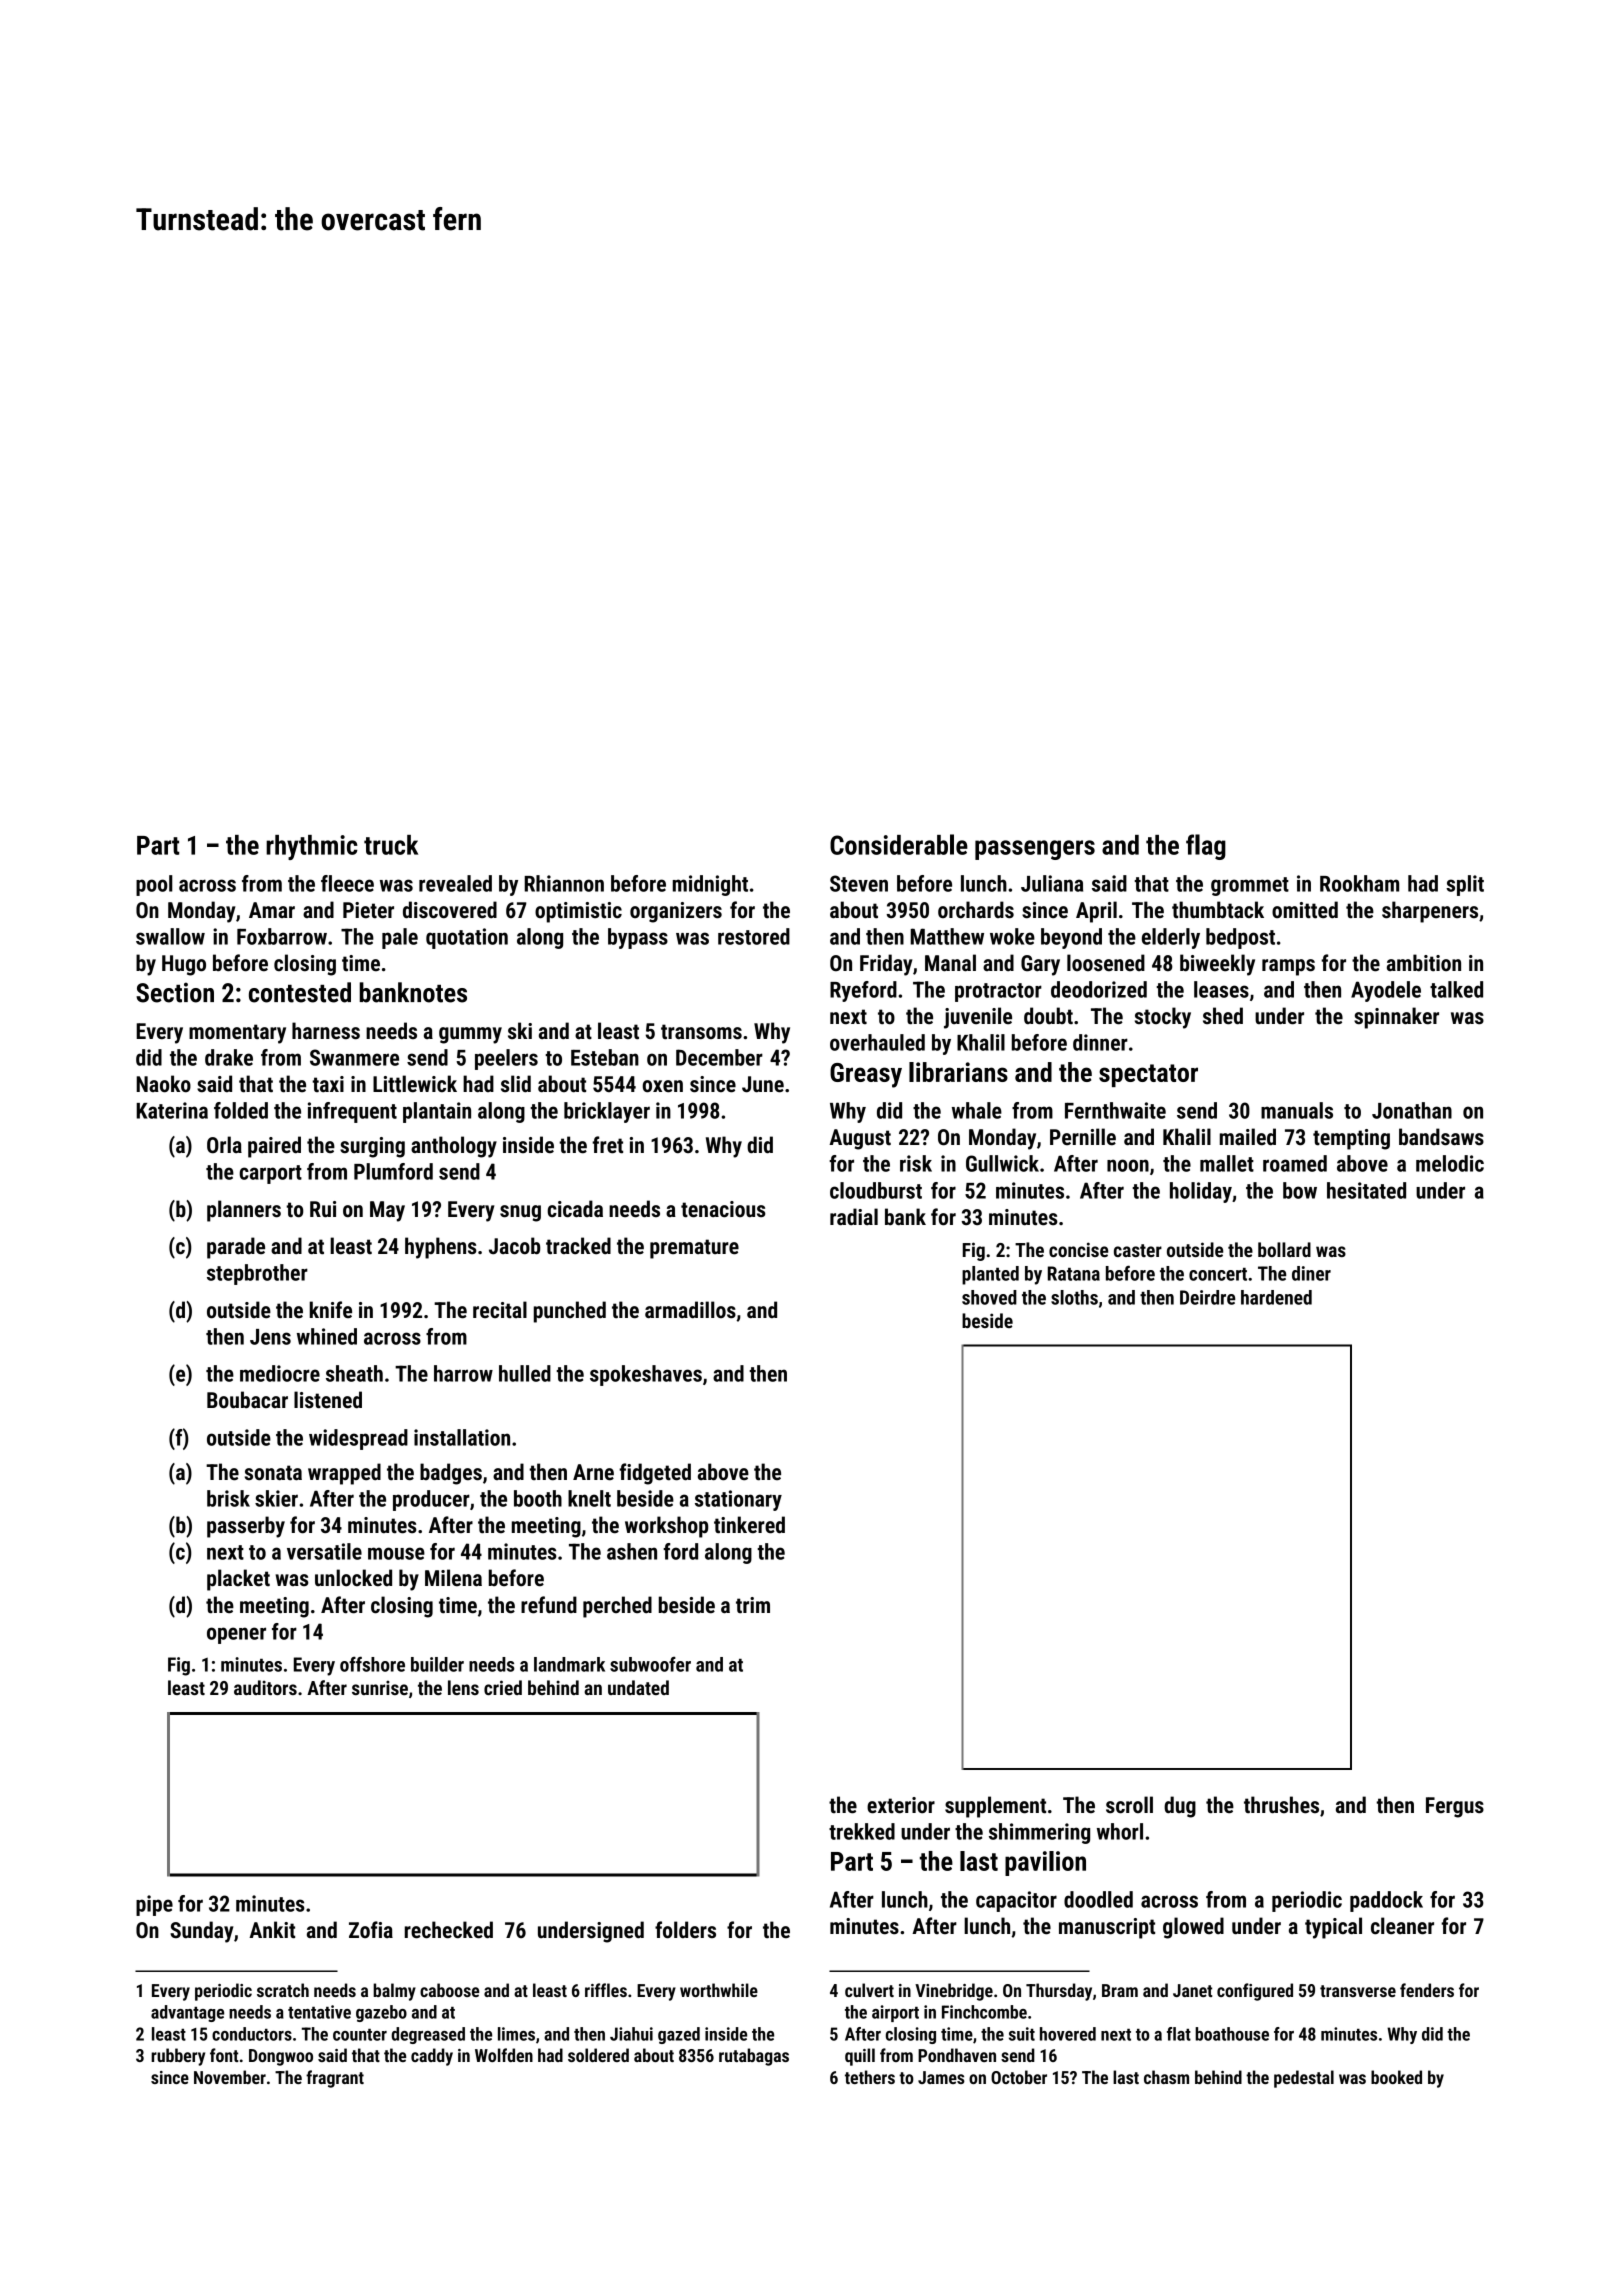 The height and width of the image is (2292, 1620). Describe the element at coordinates (753, 1605) in the image. I see `trim` at that location.
